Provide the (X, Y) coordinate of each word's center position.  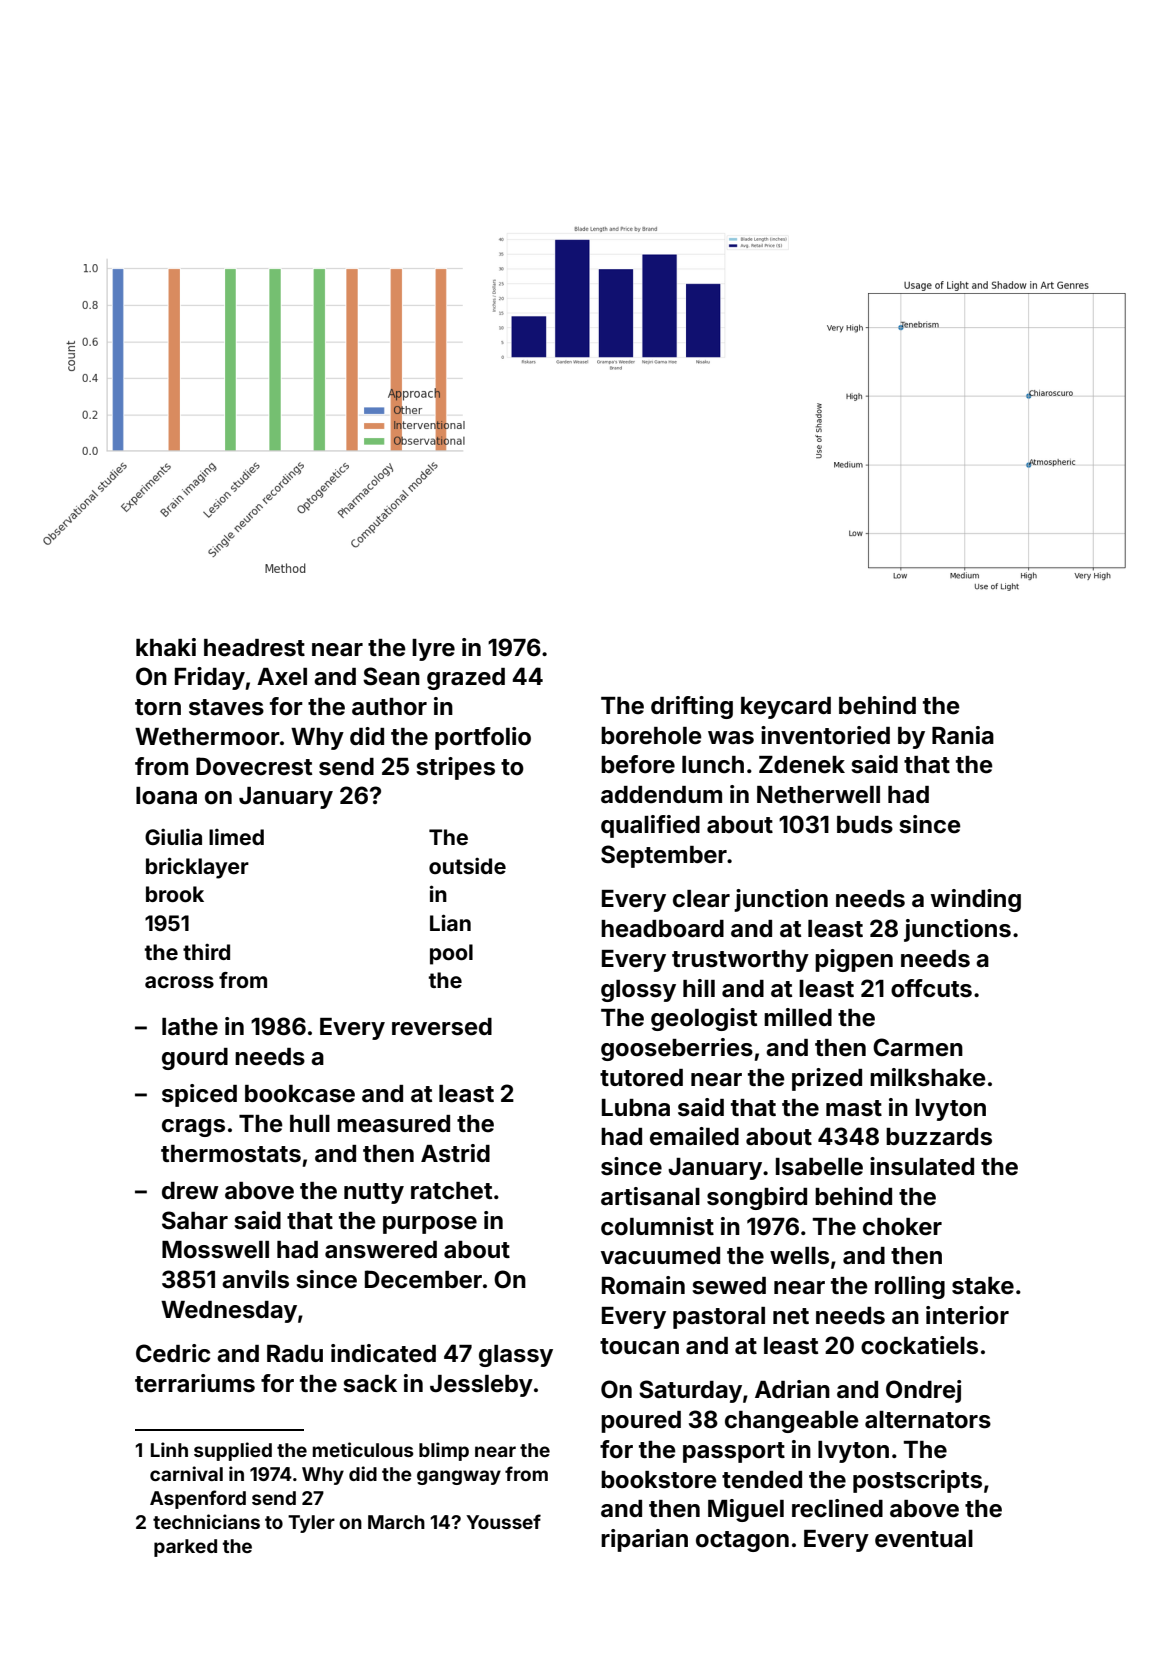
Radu (295, 1353)
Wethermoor (207, 737)
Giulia (173, 837)
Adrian (792, 1389)
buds (865, 825)
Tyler (311, 1524)
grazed (466, 679)
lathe (190, 1027)
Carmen (918, 1047)
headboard (662, 929)
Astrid (455, 1153)
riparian (644, 1540)
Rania (963, 735)
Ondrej (923, 1391)
